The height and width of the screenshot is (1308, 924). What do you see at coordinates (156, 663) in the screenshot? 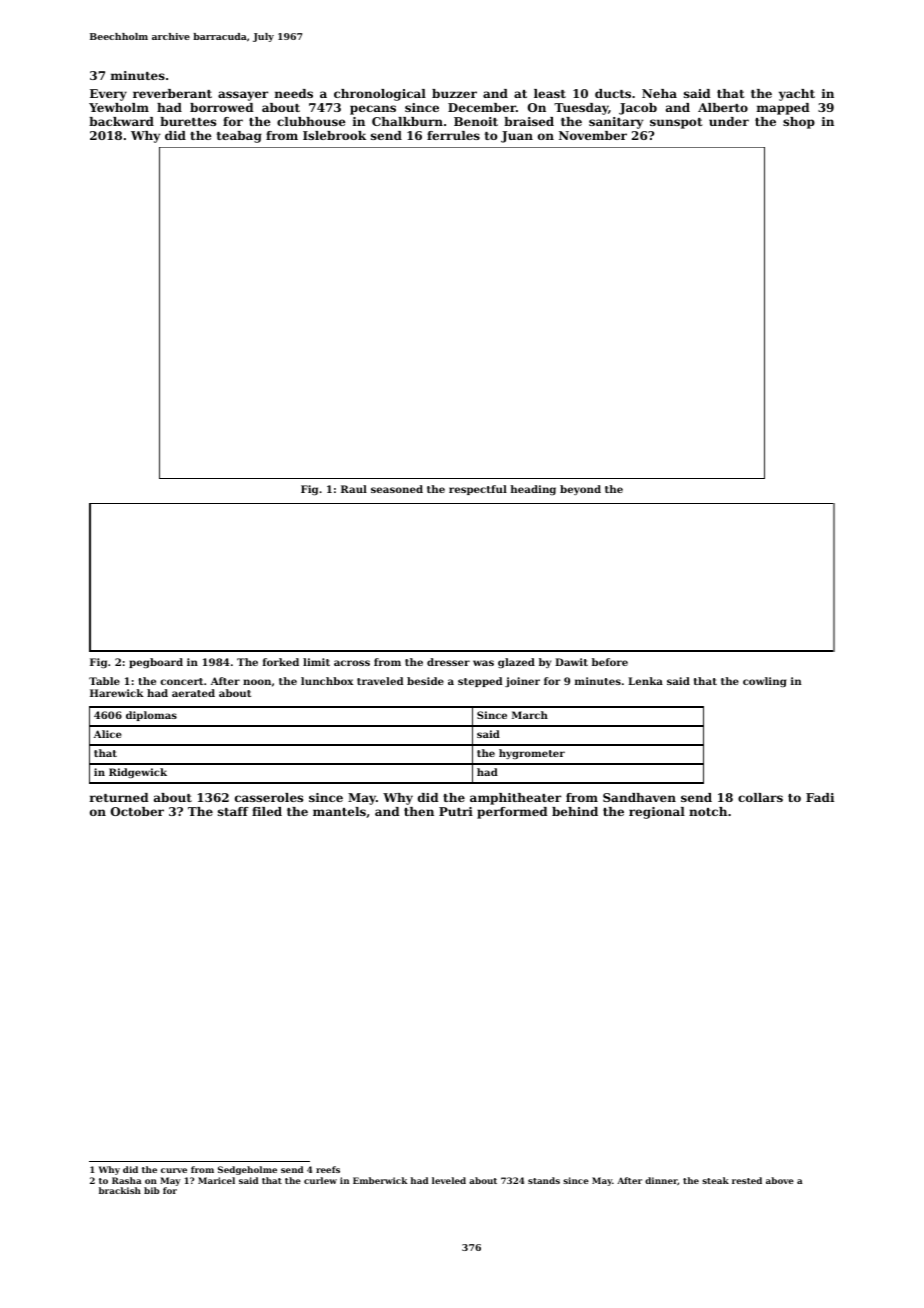
I see `pegboard` at bounding box center [156, 663].
